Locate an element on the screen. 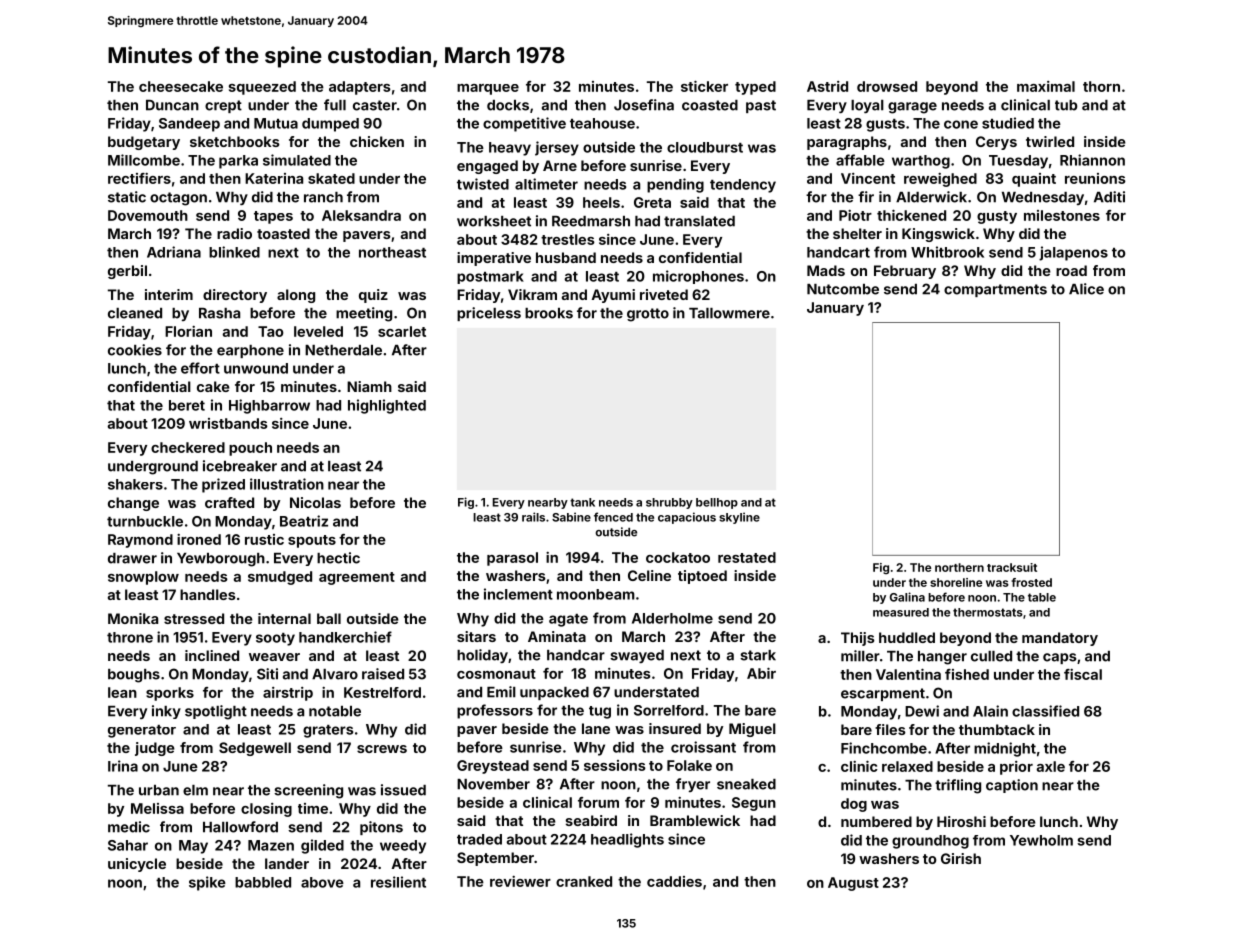 The width and height of the screenshot is (1233, 952). above is located at coordinates (322, 882).
